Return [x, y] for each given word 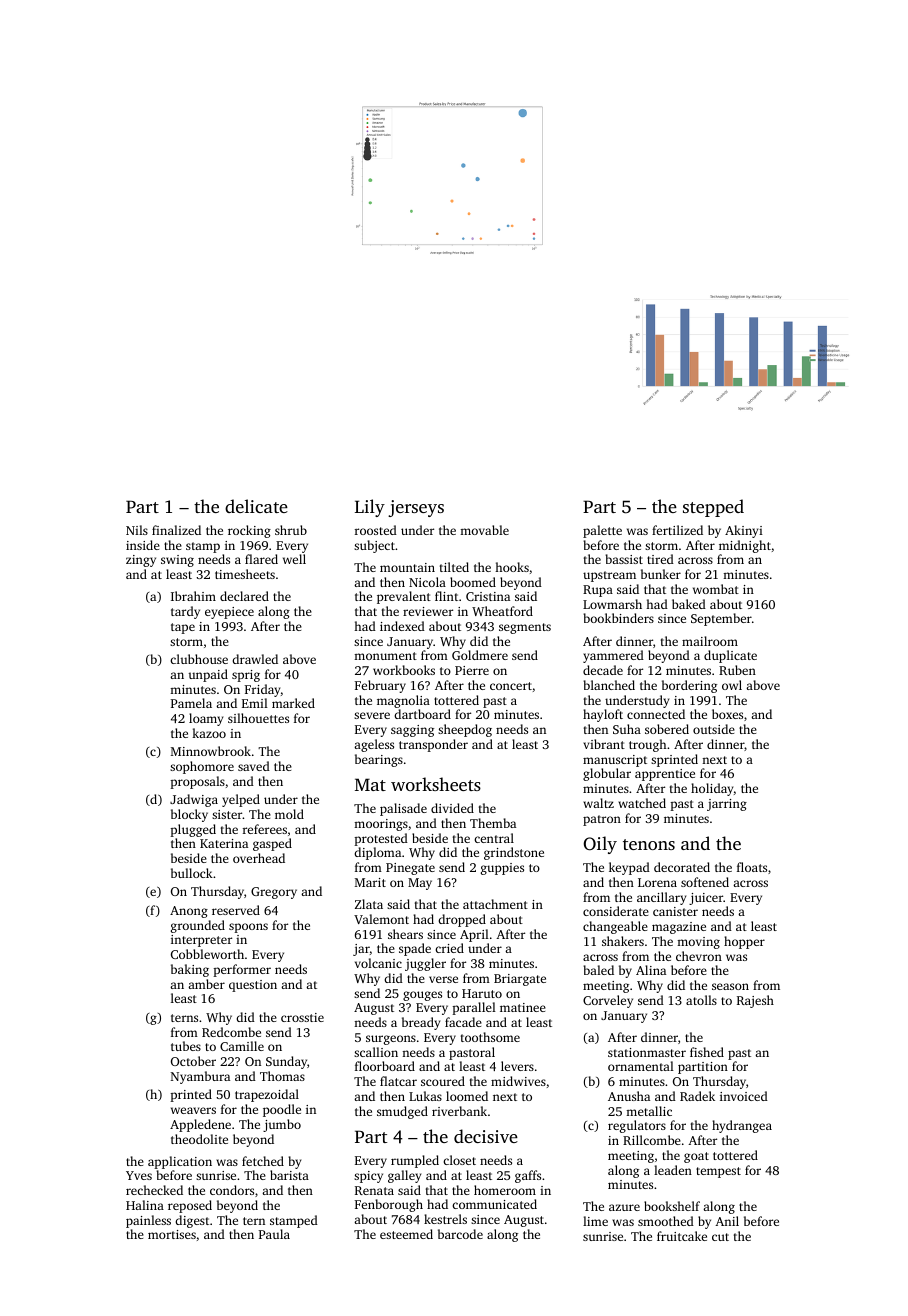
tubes [186, 1046]
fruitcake [682, 1236]
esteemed [406, 1234]
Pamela [191, 703]
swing [177, 561]
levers [517, 1066]
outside [714, 729]
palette [602, 531]
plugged [193, 830]
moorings [381, 825]
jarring [727, 805]
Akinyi [744, 531]
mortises [172, 1234]
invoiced [744, 1096]
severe [372, 715]
